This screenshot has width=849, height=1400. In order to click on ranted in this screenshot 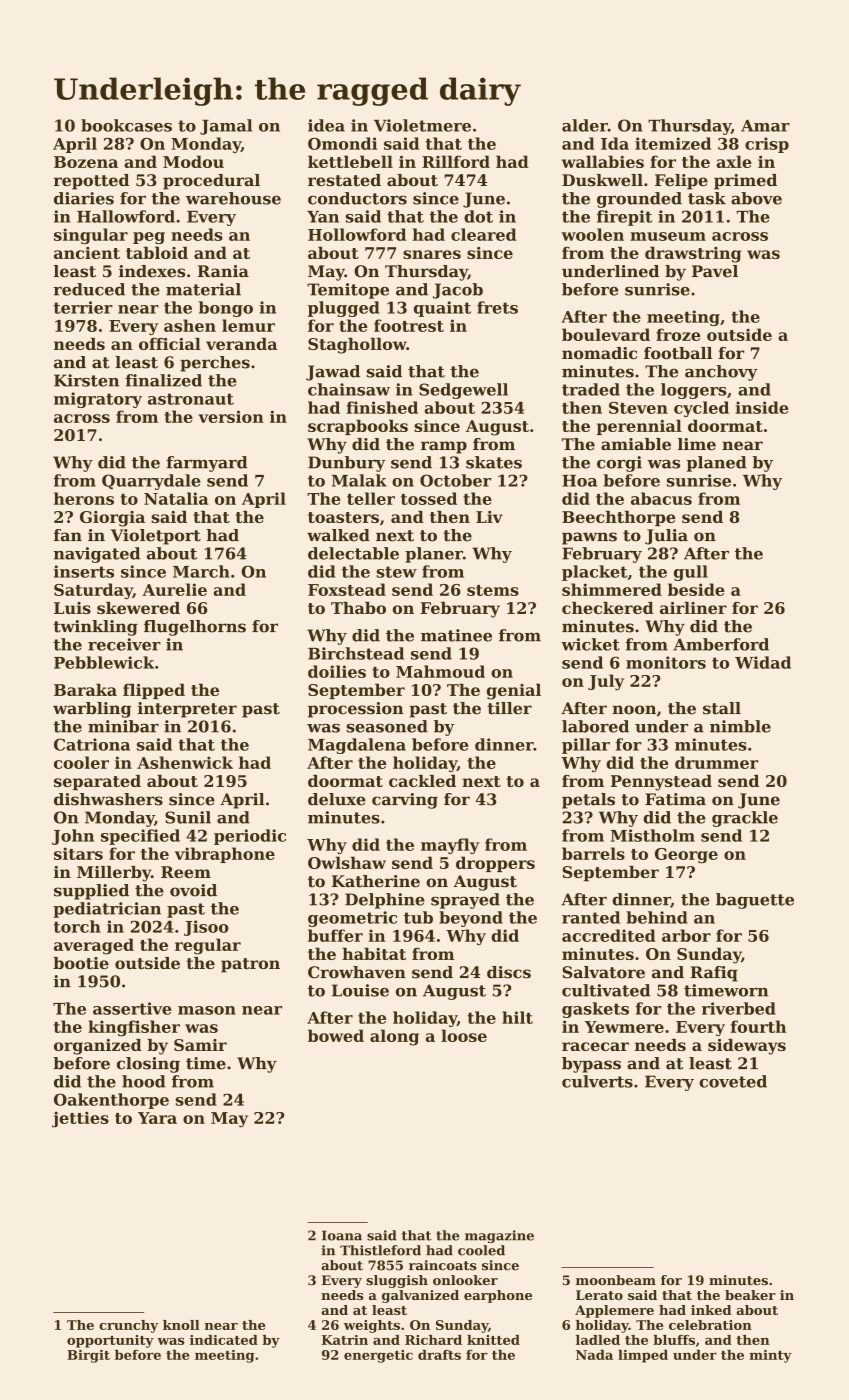, I will do `click(591, 917)`.
